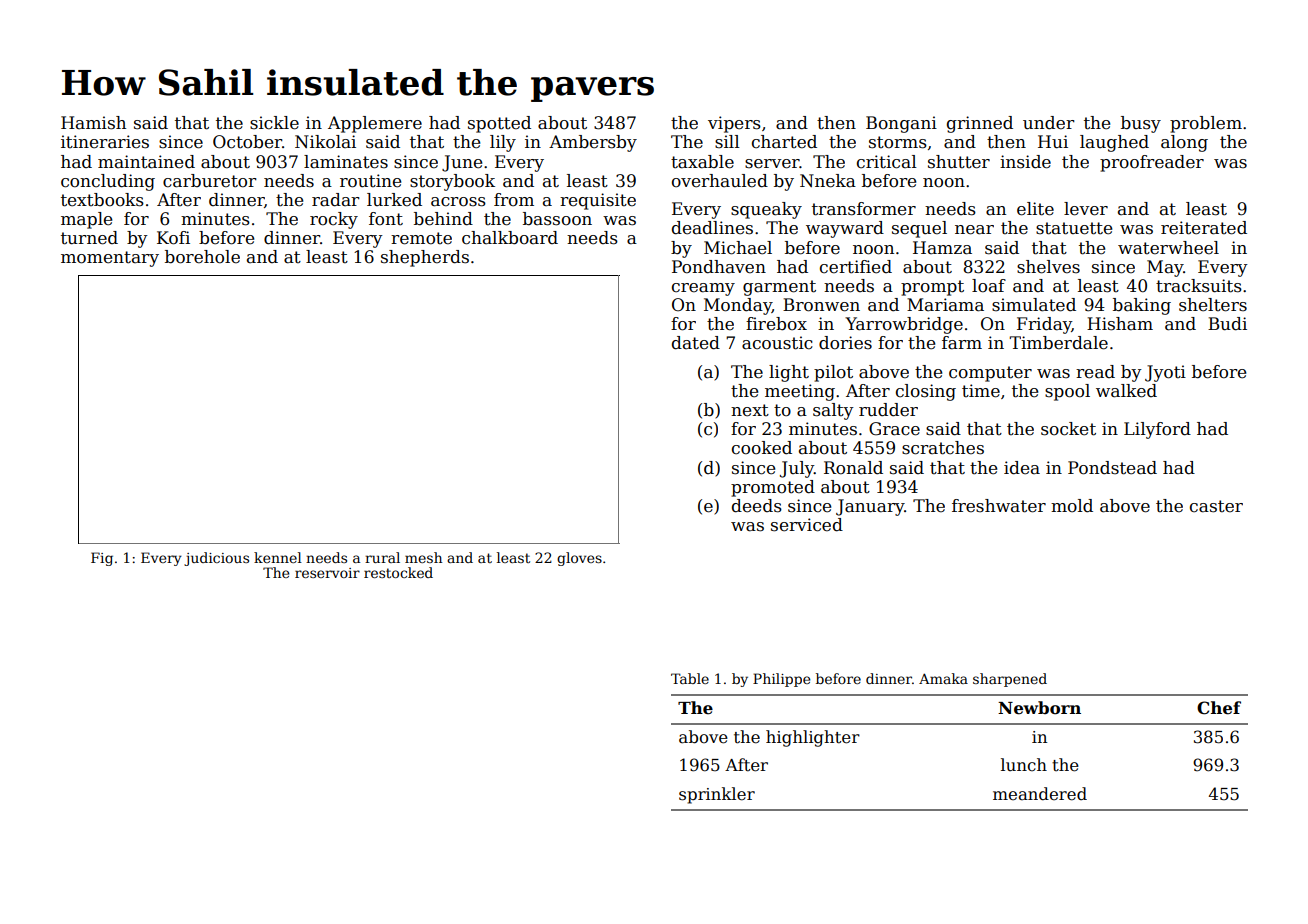  Describe the element at coordinates (1024, 764) in the screenshot. I see `lunch` at that location.
